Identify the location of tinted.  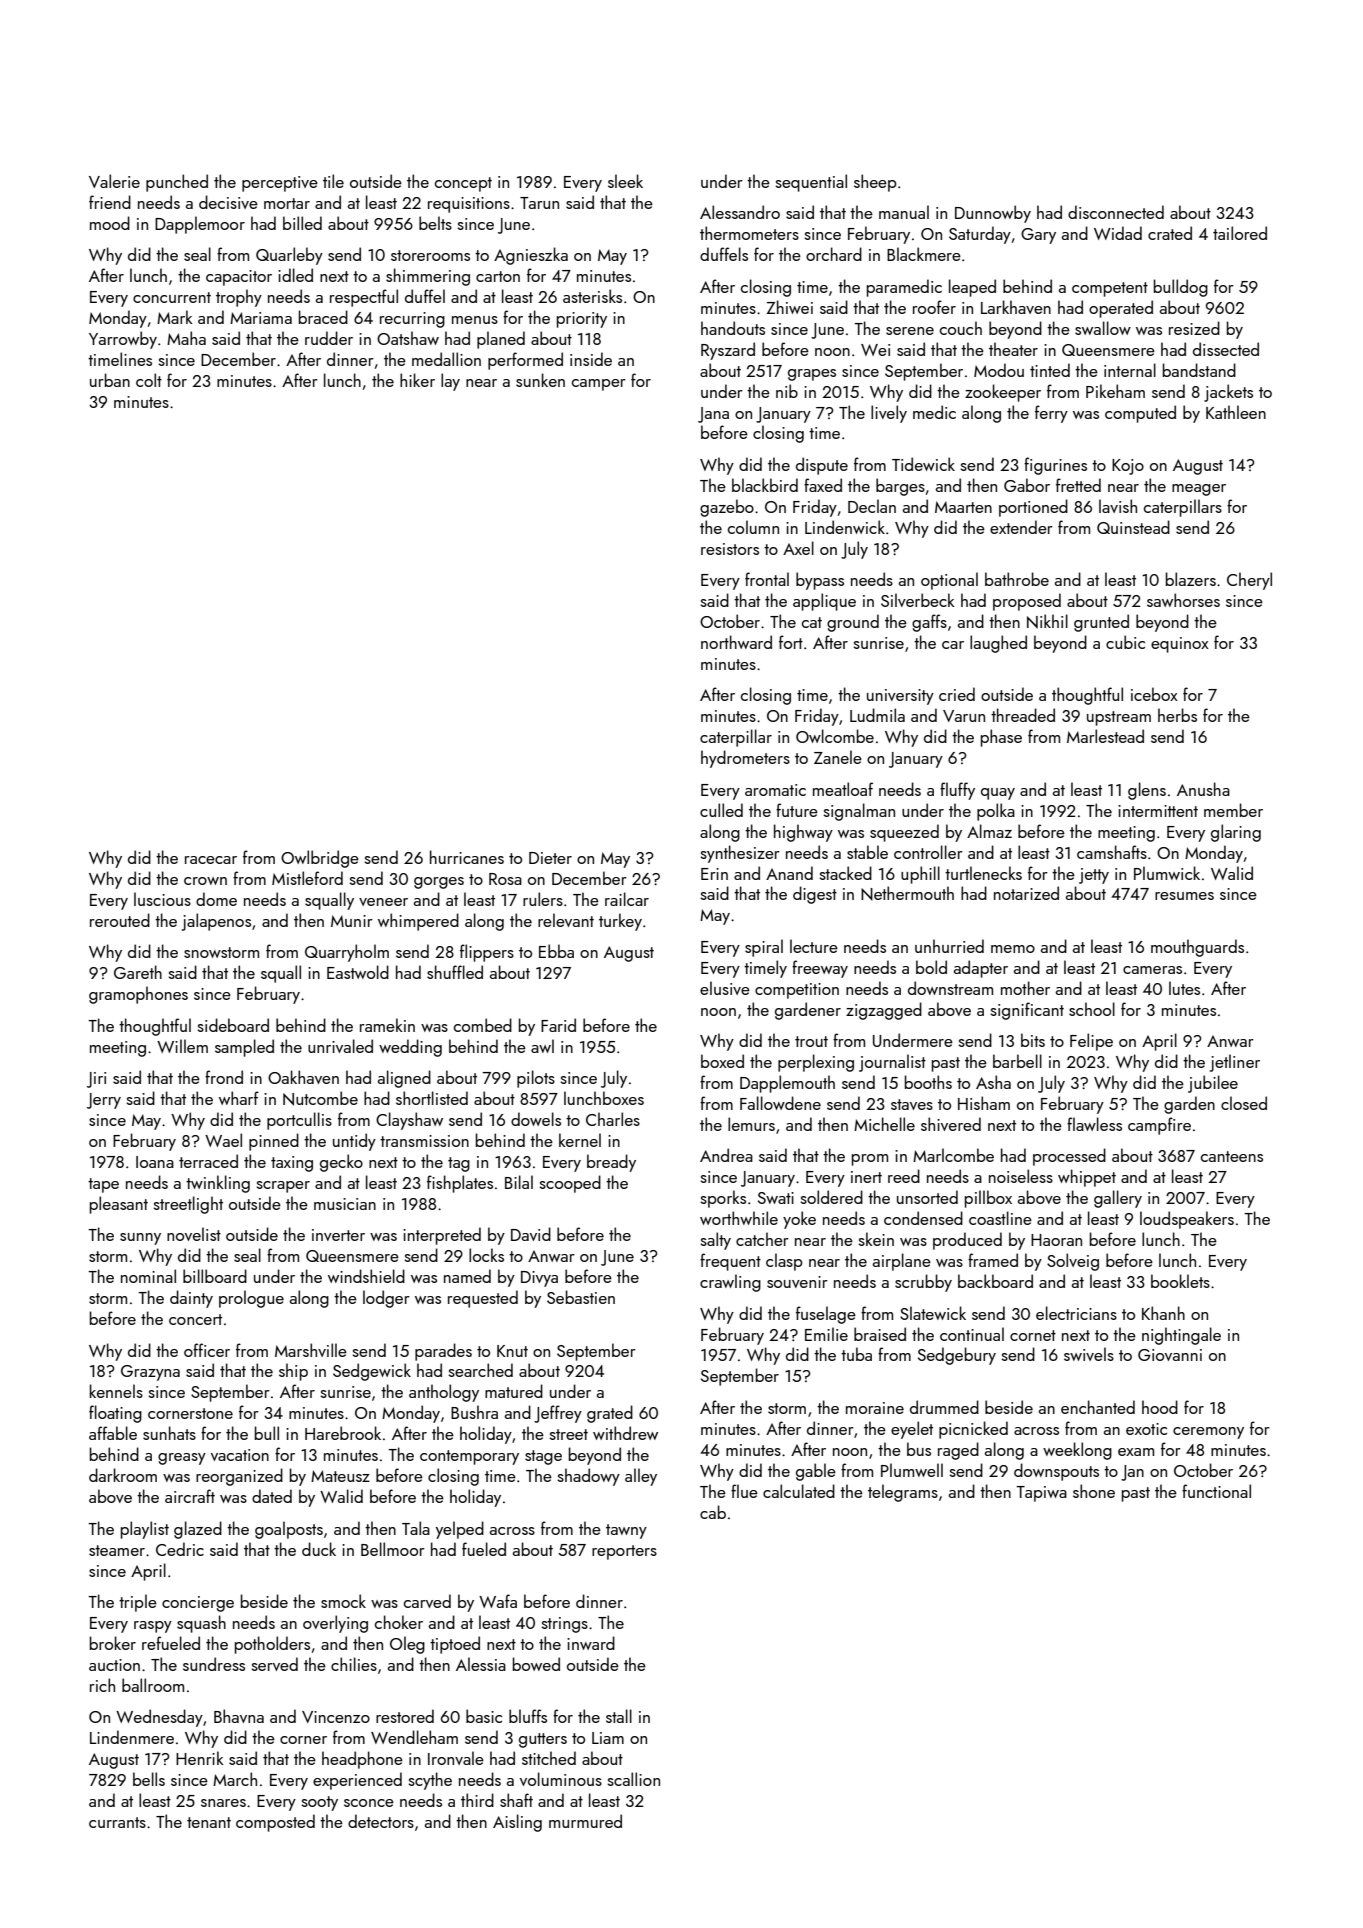
(1050, 370).
